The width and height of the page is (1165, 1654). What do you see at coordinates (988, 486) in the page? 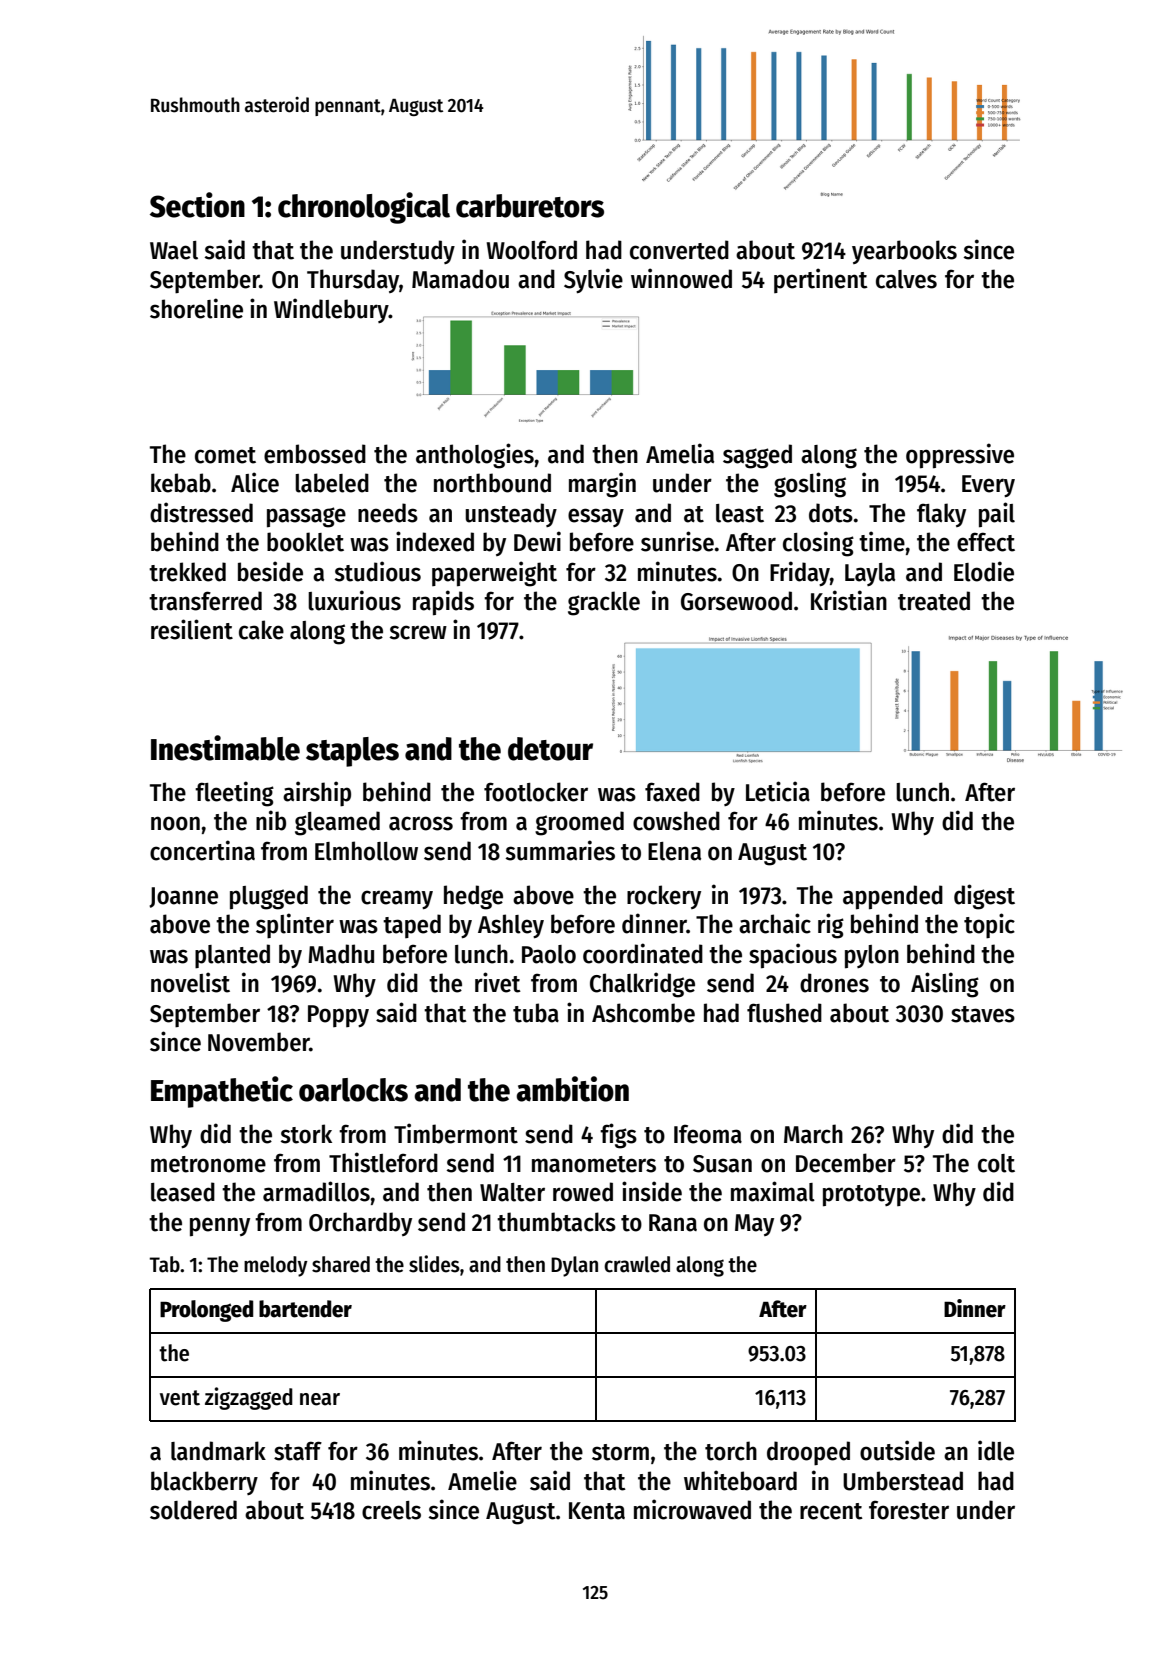
I see `Every` at bounding box center [988, 486].
